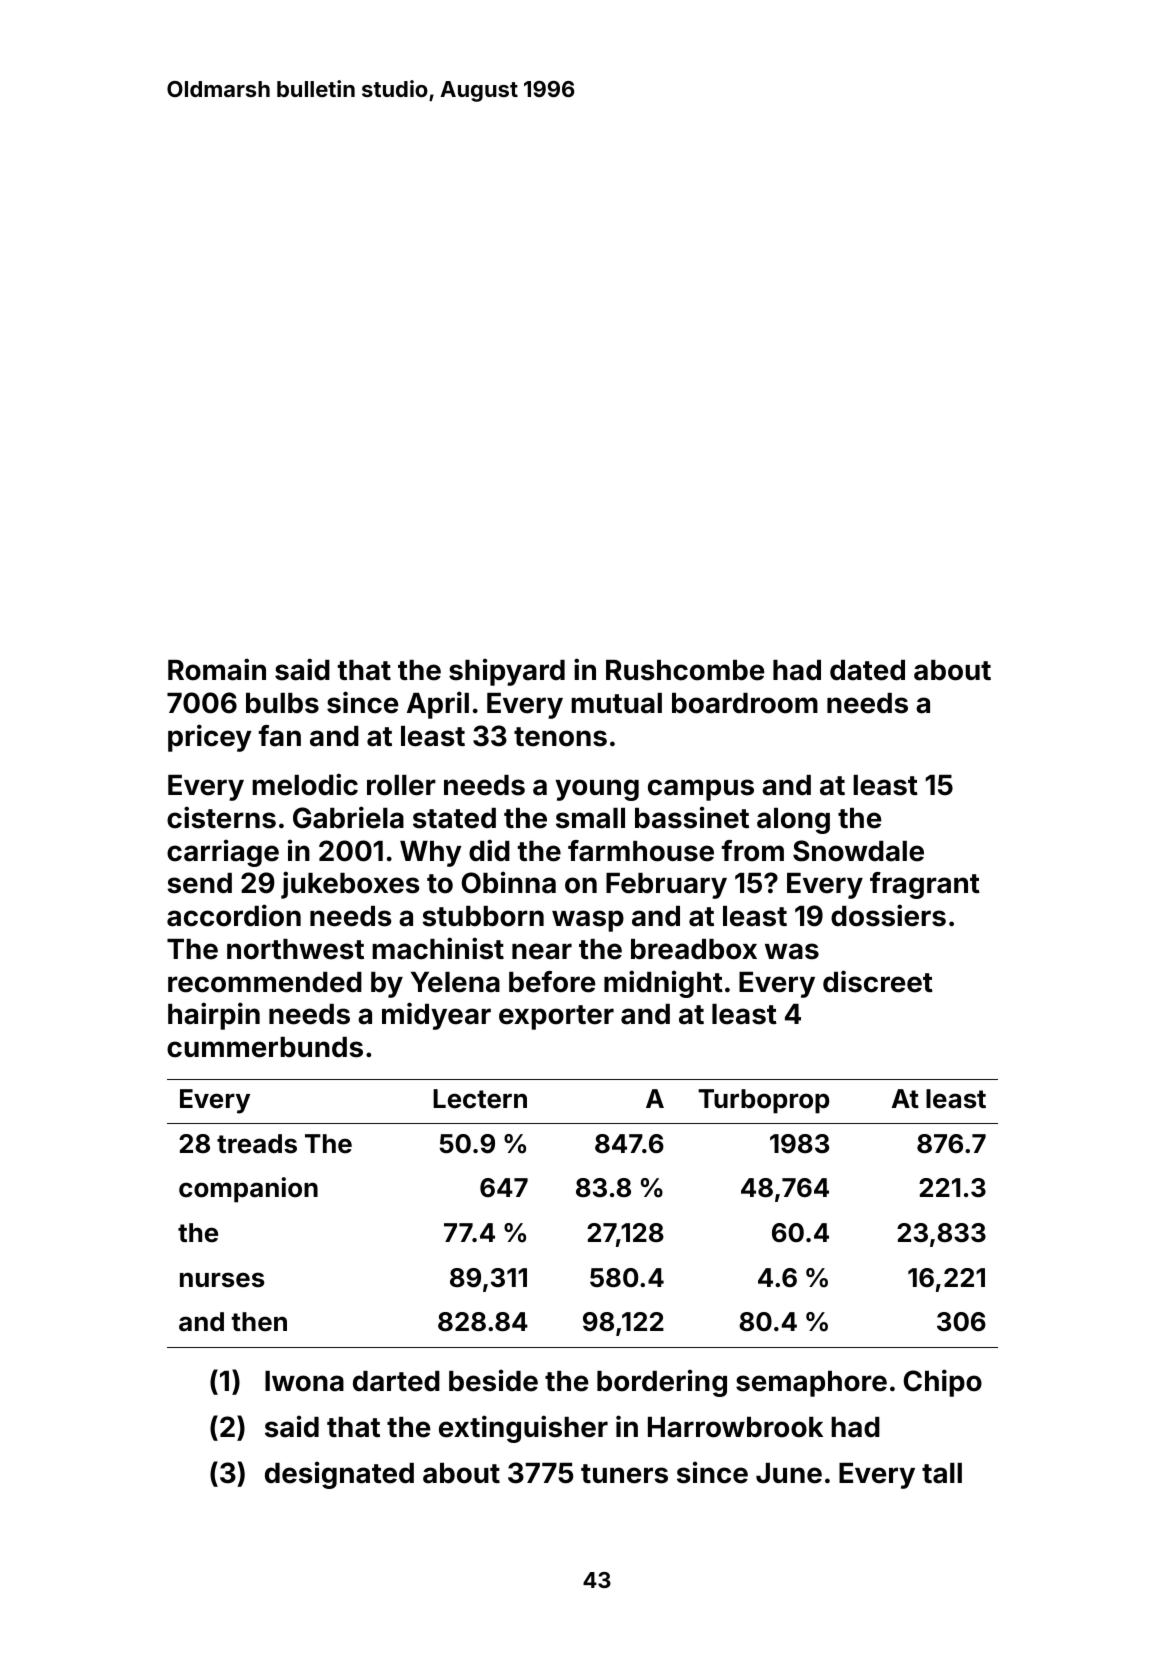  What do you see at coordinates (793, 821) in the screenshot?
I see `along` at bounding box center [793, 821].
